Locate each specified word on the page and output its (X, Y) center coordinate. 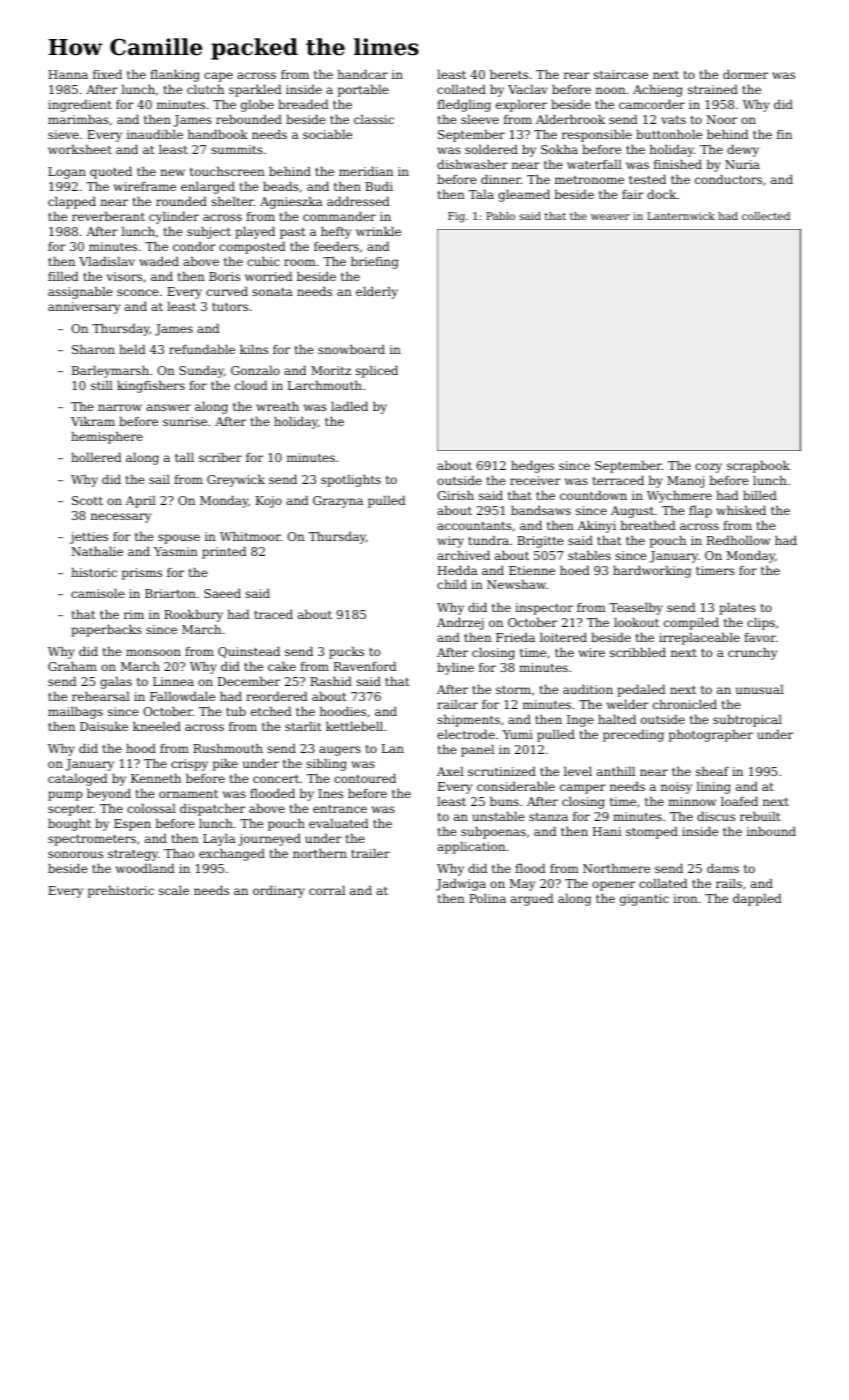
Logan (67, 173)
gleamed (524, 196)
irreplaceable (699, 639)
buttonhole (669, 134)
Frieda (515, 637)
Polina (487, 898)
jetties (89, 538)
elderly (377, 293)
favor (760, 637)
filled (63, 276)
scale (174, 890)
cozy (708, 468)
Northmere (616, 868)
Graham (72, 666)
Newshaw (516, 584)
